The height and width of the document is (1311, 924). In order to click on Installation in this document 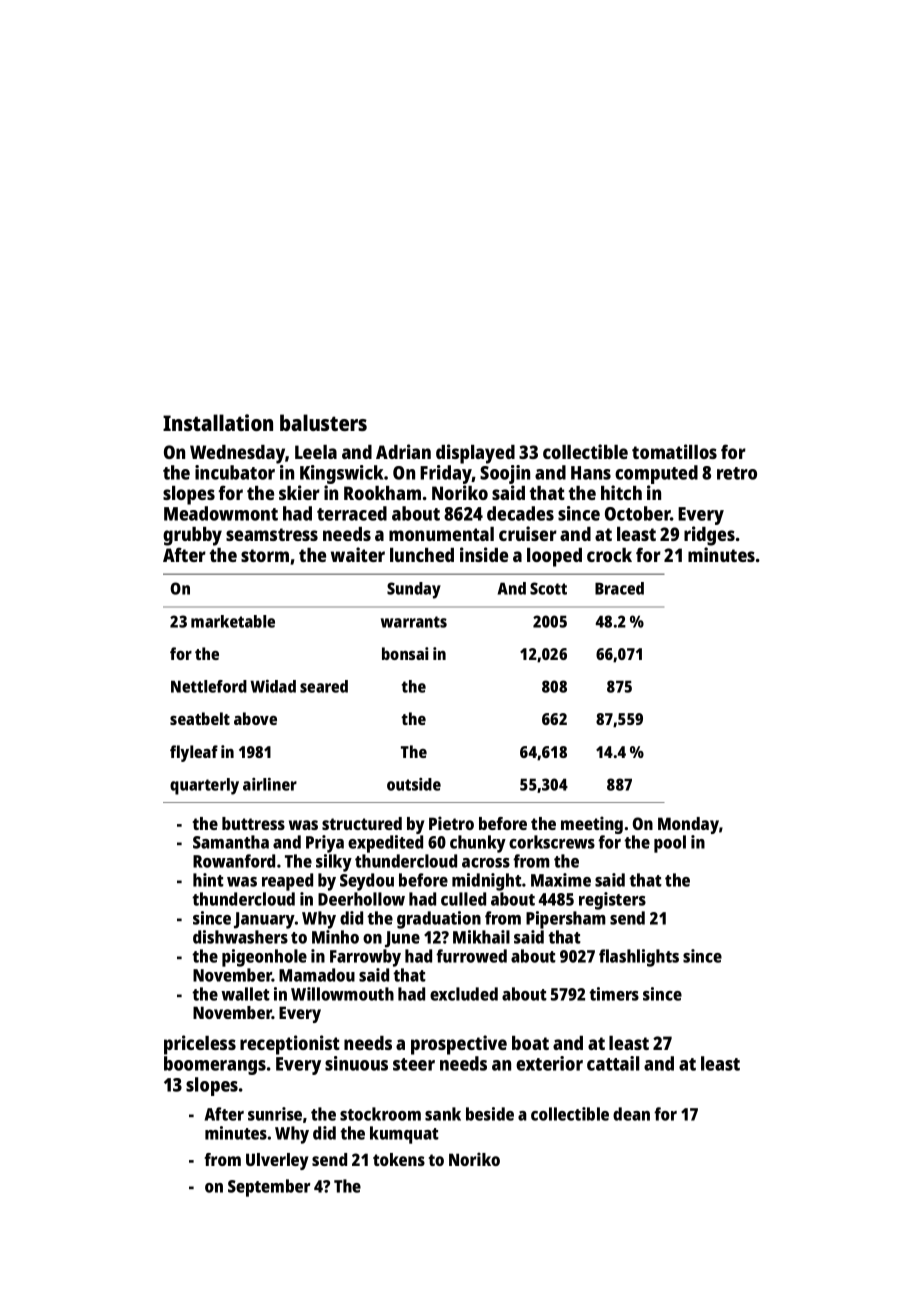, I will do `click(218, 422)`.
